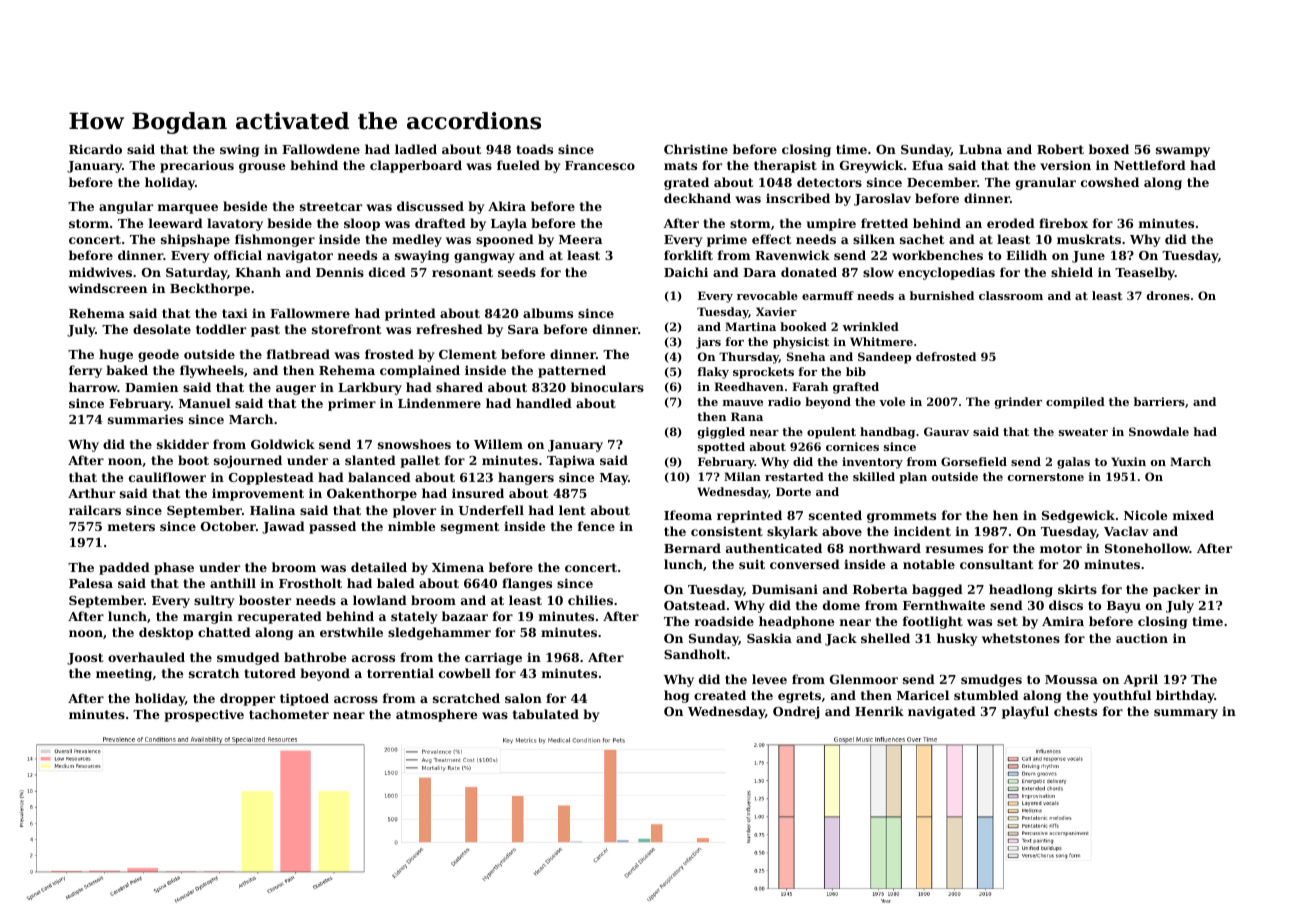 This image has height=924, width=1308. What do you see at coordinates (686, 272) in the image?
I see `Daichi` at bounding box center [686, 272].
